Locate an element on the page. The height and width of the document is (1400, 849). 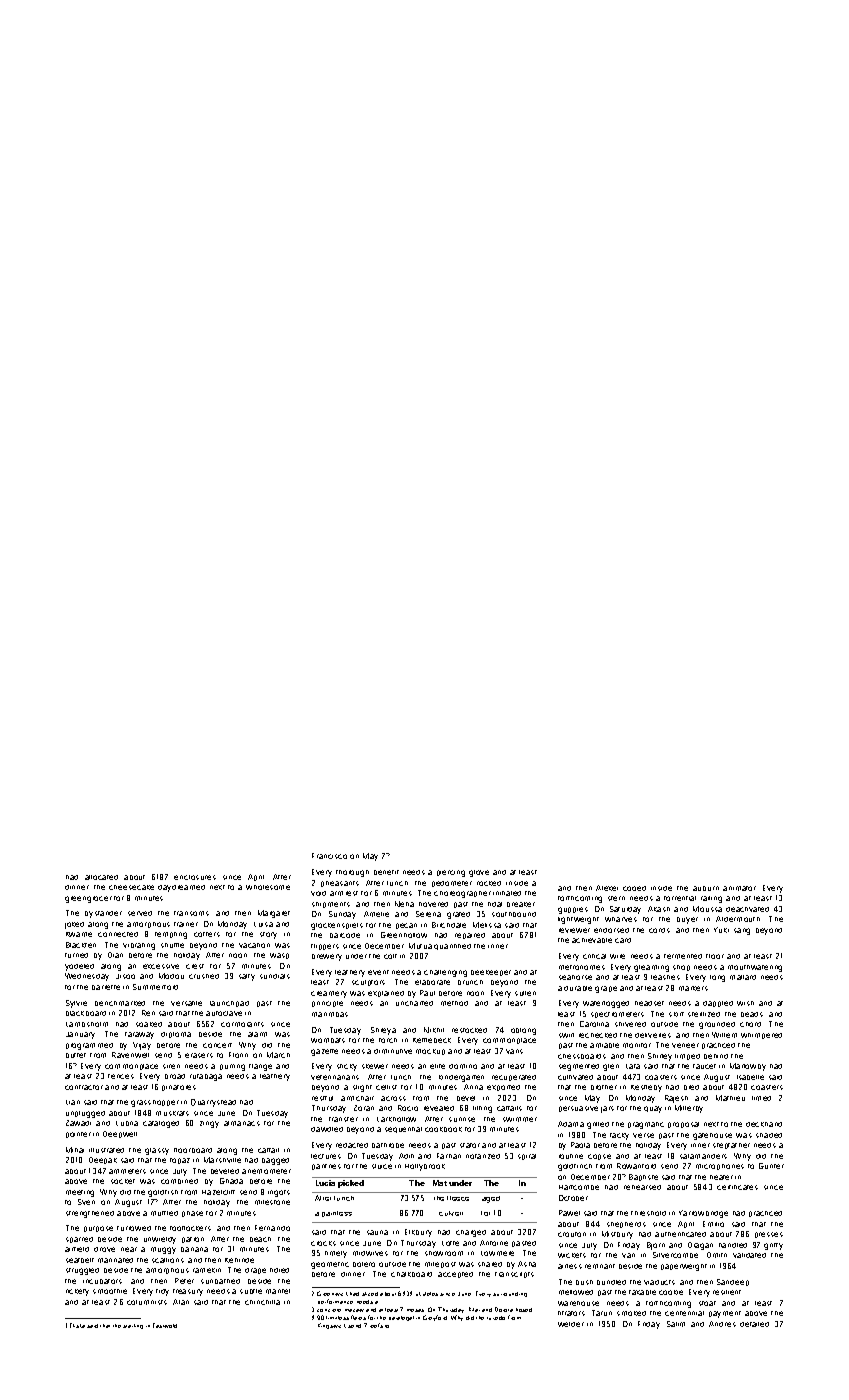
allocated is located at coordinates (101, 877).
